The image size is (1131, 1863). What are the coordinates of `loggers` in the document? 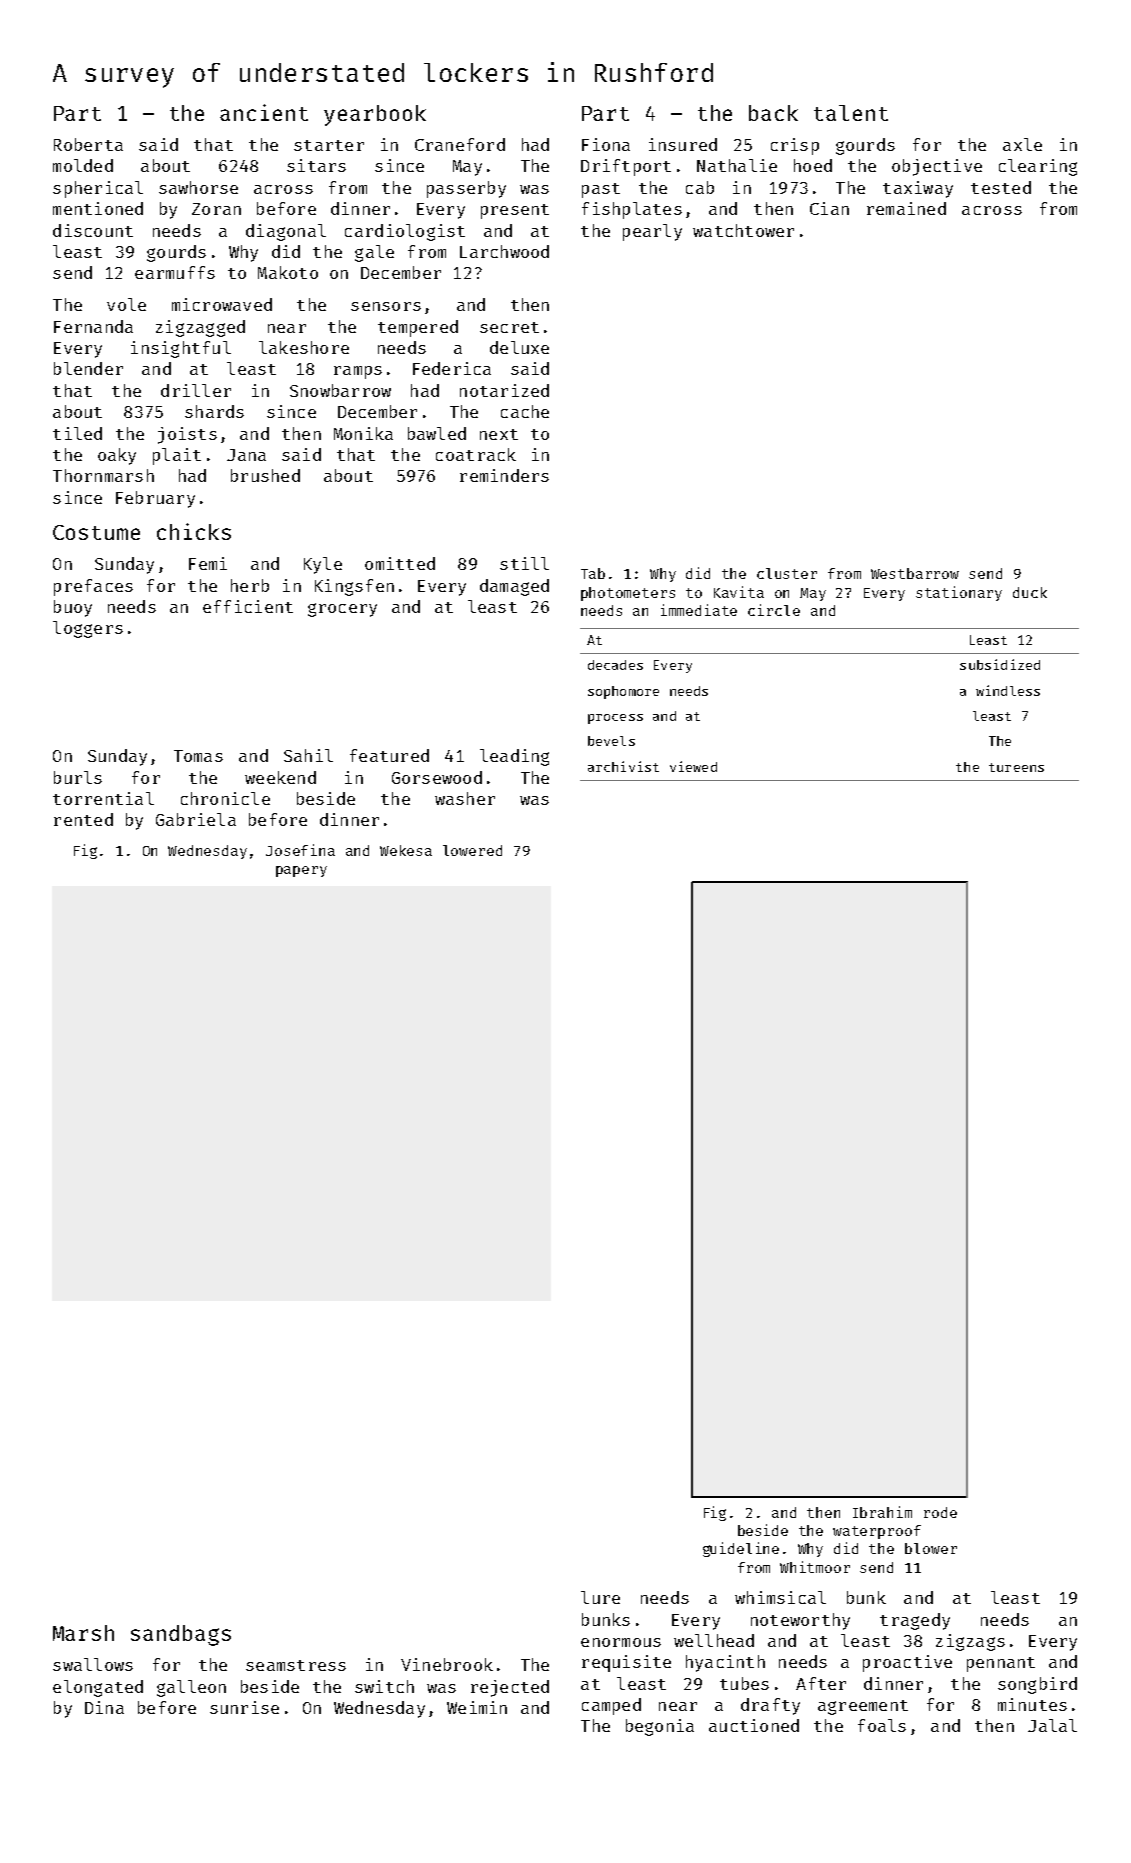 It's located at (88, 629).
